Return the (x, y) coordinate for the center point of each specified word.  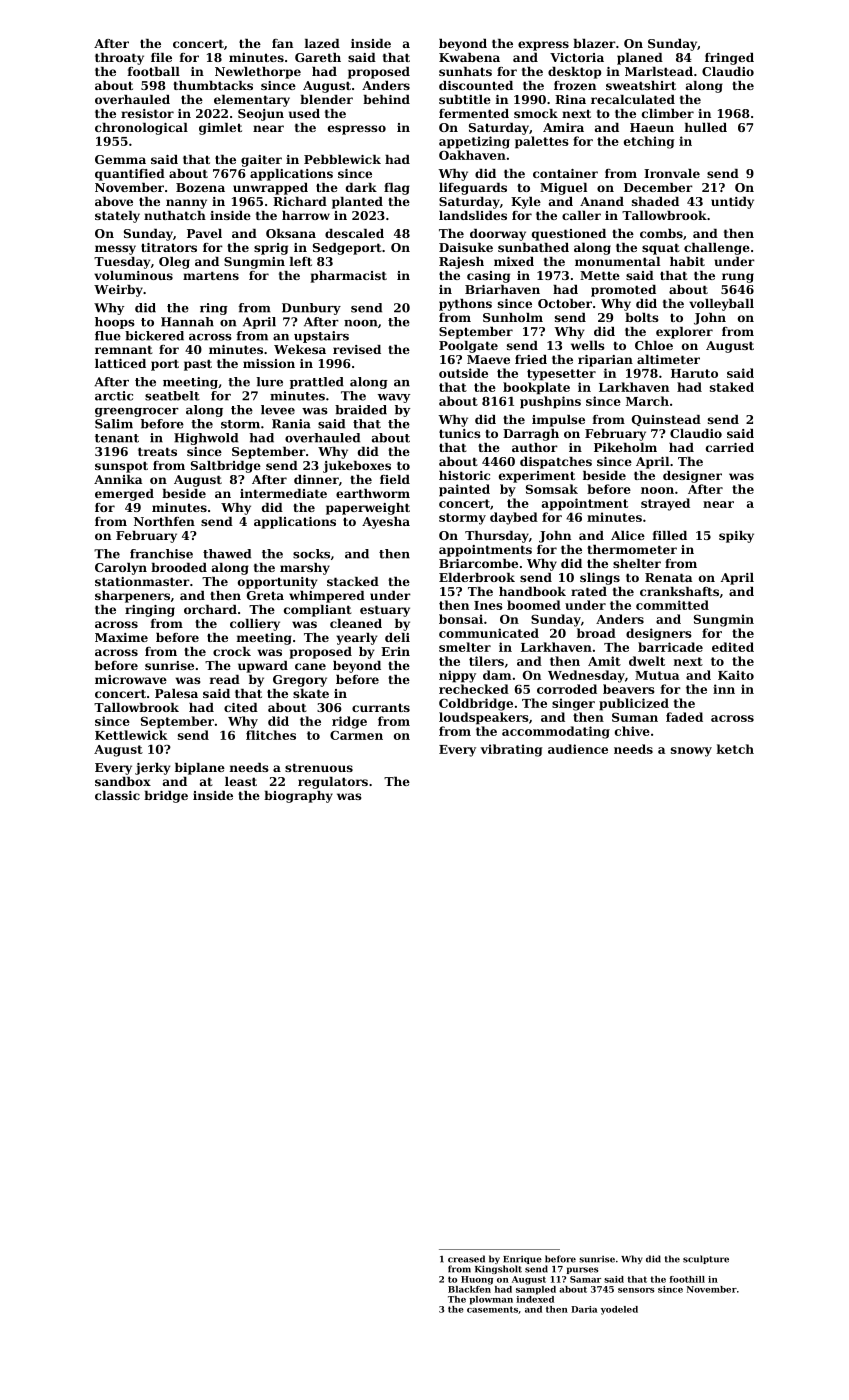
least (241, 781)
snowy (691, 752)
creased (466, 1259)
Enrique (522, 1260)
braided (361, 410)
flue (108, 336)
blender (326, 99)
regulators (333, 783)
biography (298, 797)
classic (117, 795)
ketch (735, 749)
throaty (119, 59)
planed (640, 59)
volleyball (721, 305)
